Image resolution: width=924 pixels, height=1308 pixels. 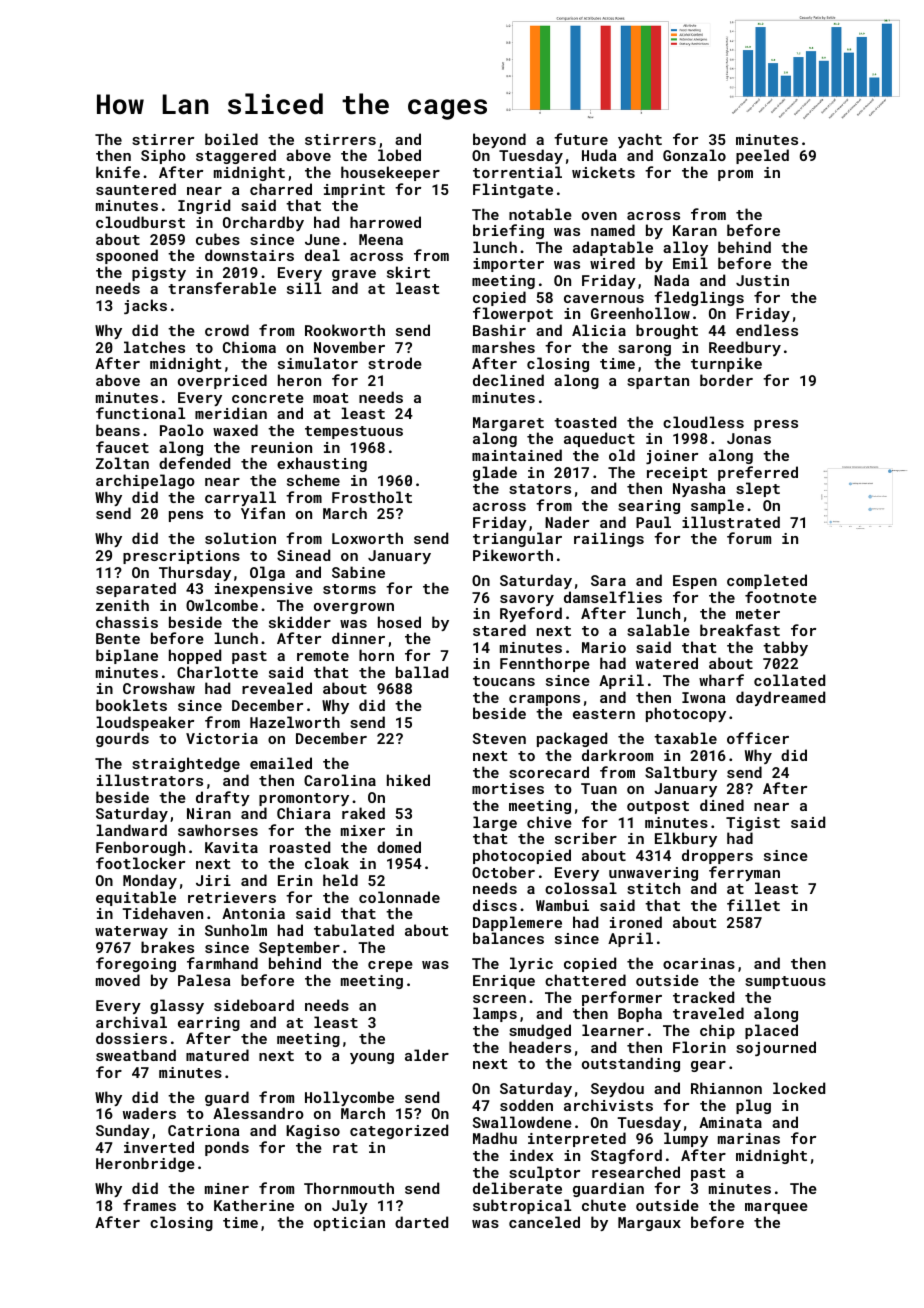 What do you see at coordinates (349, 1224) in the document?
I see `optician` at bounding box center [349, 1224].
